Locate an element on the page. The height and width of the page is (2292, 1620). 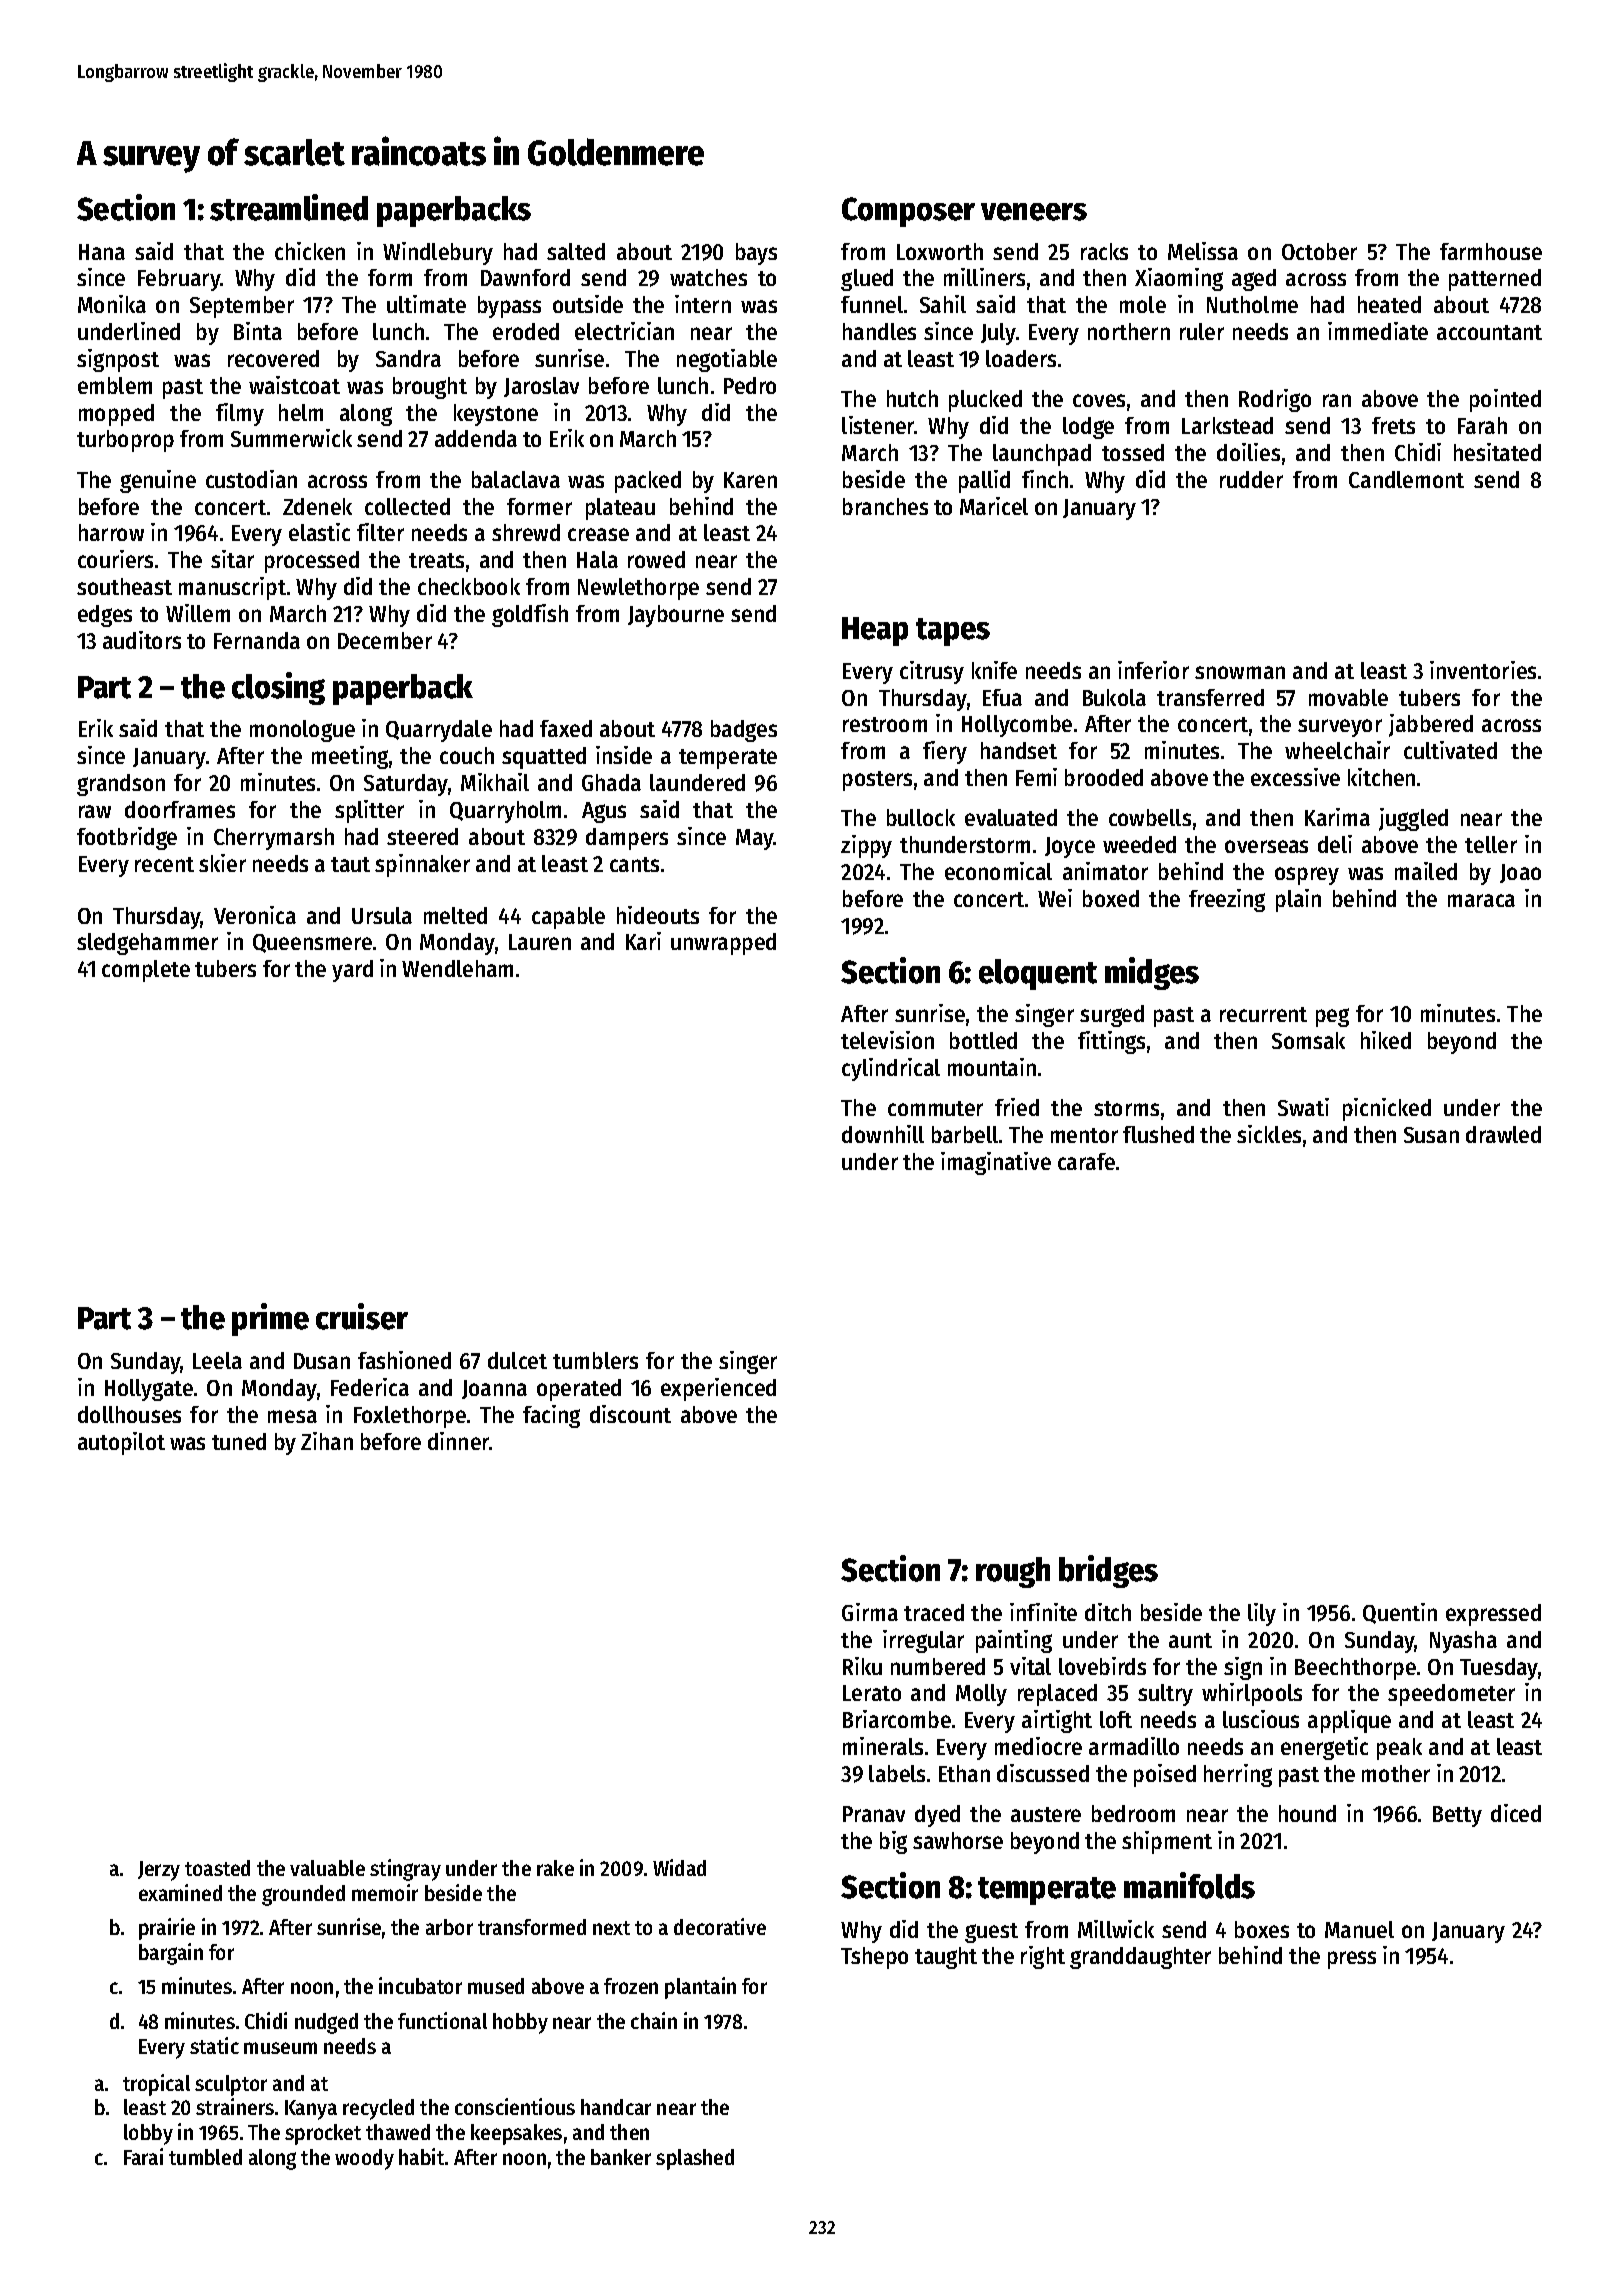
salted is located at coordinates (576, 251).
